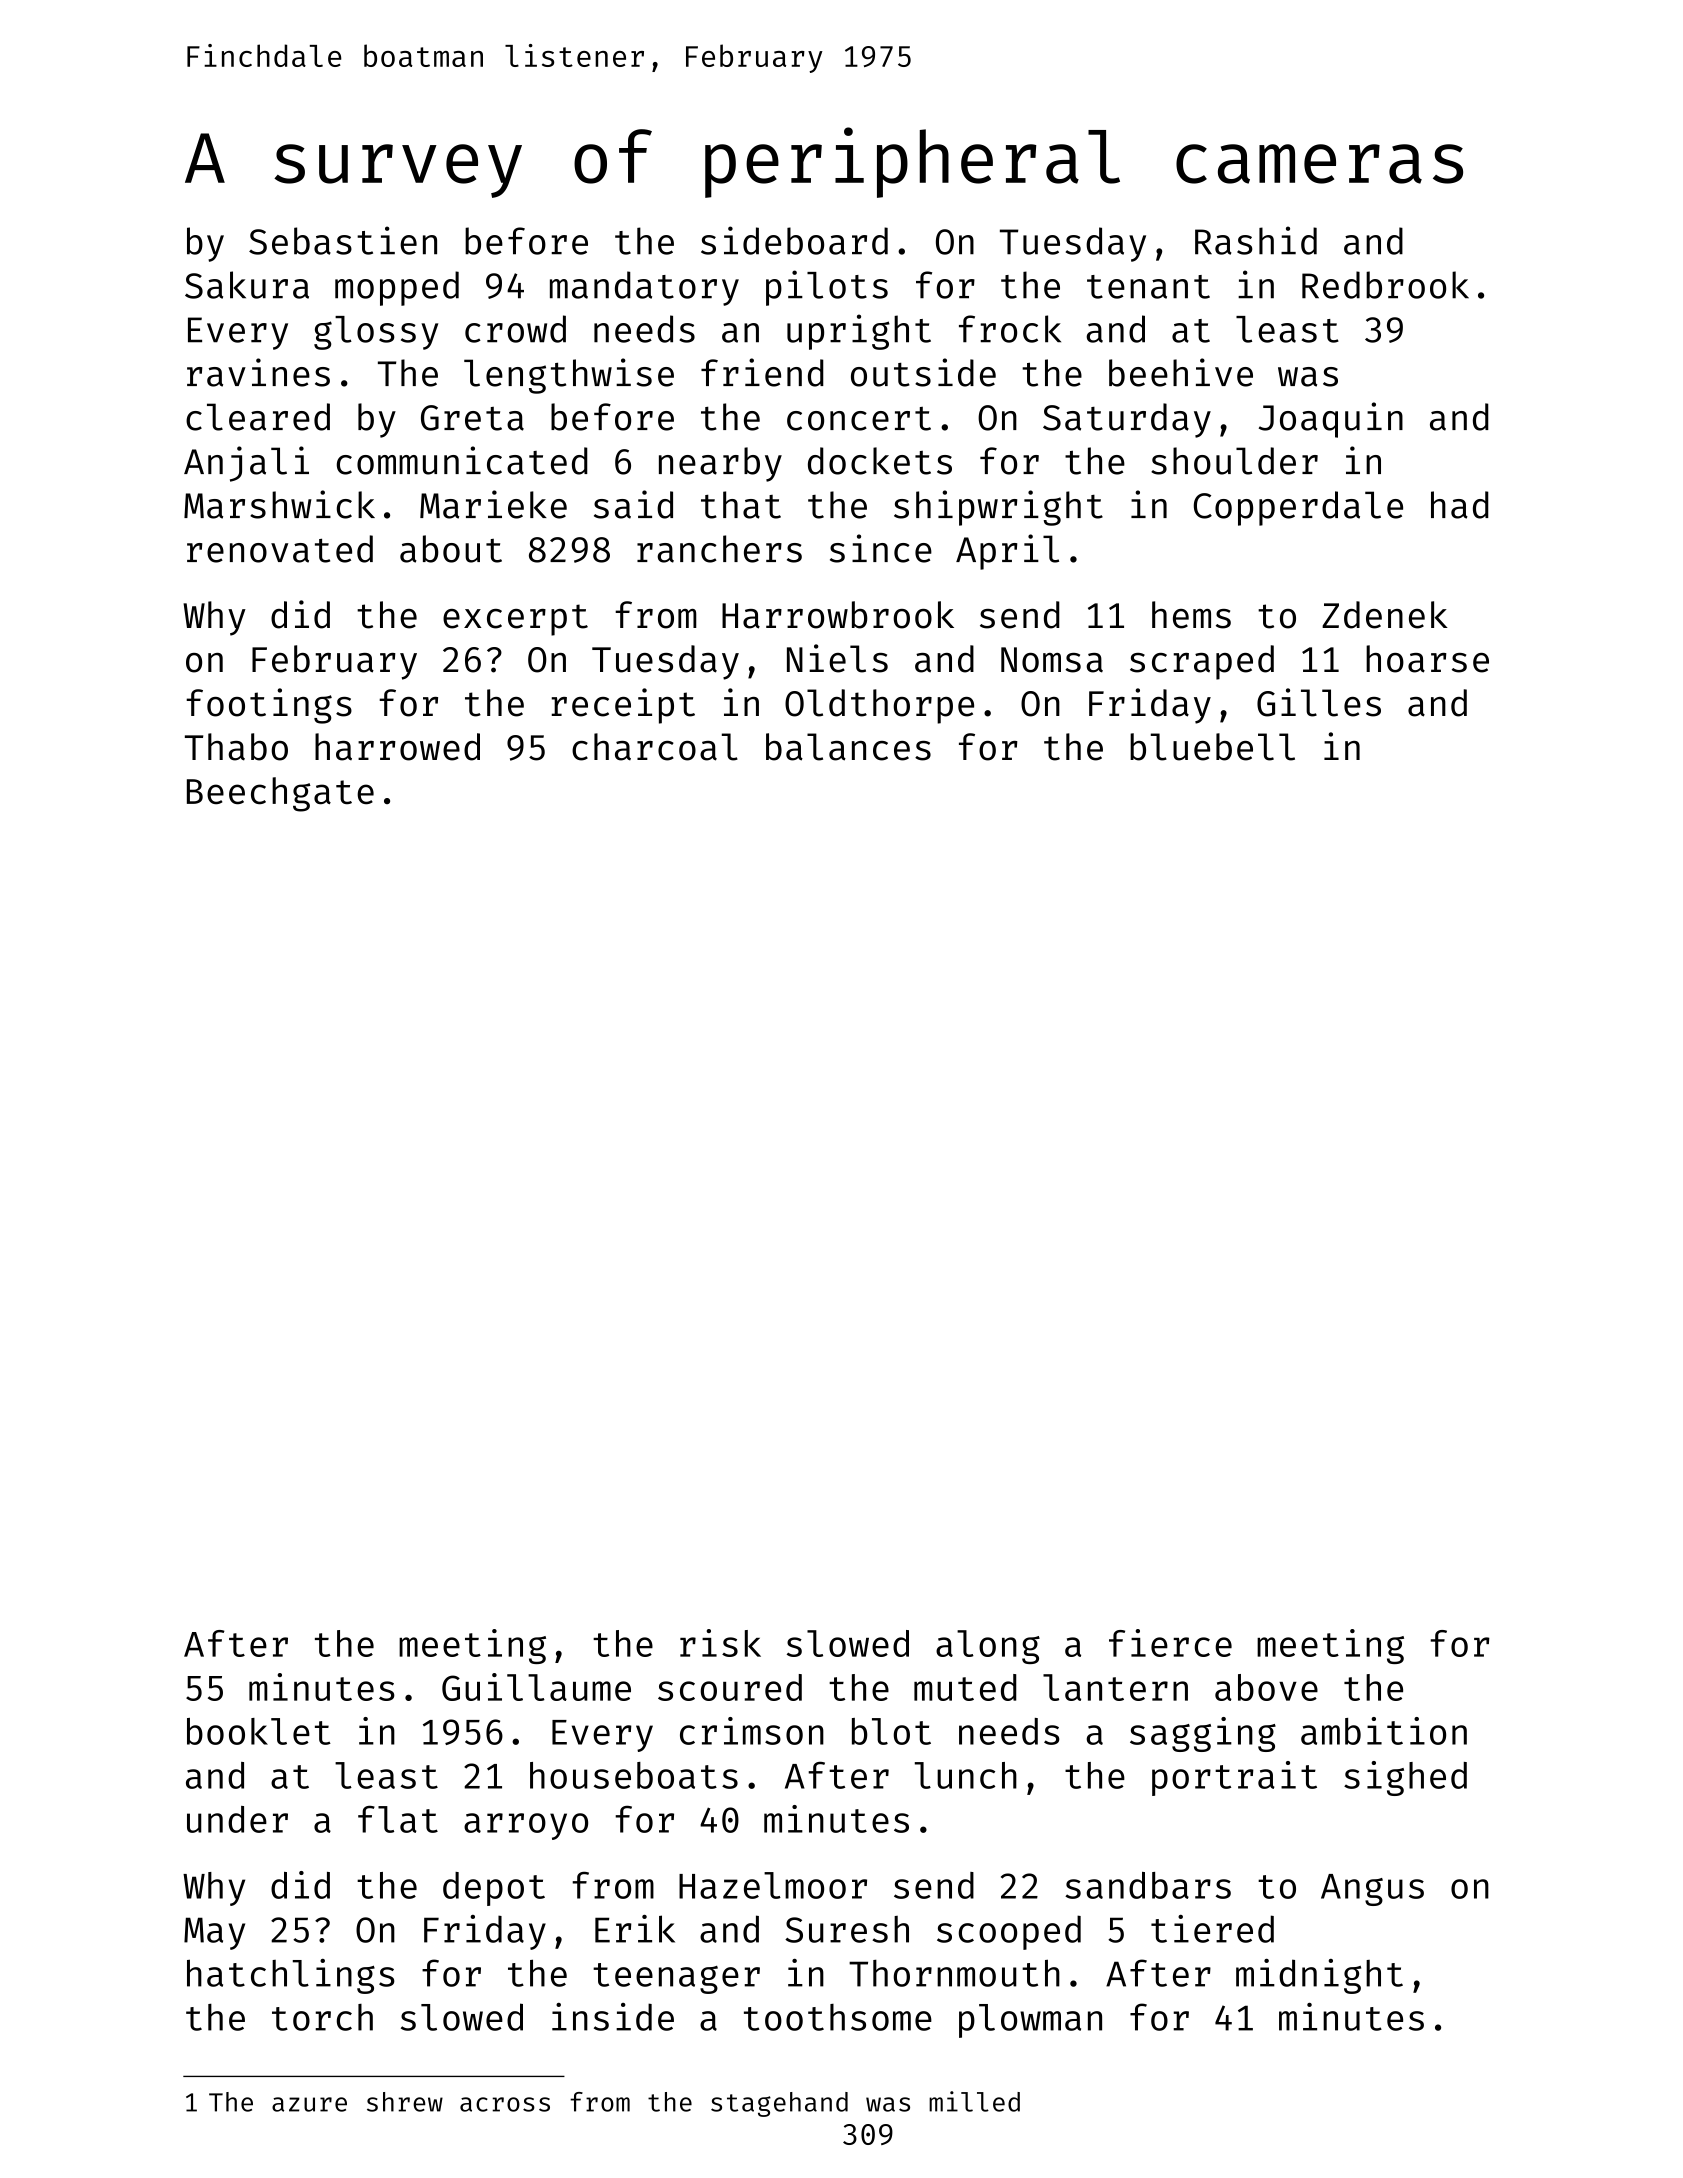  I want to click on ravines, so click(258, 372).
